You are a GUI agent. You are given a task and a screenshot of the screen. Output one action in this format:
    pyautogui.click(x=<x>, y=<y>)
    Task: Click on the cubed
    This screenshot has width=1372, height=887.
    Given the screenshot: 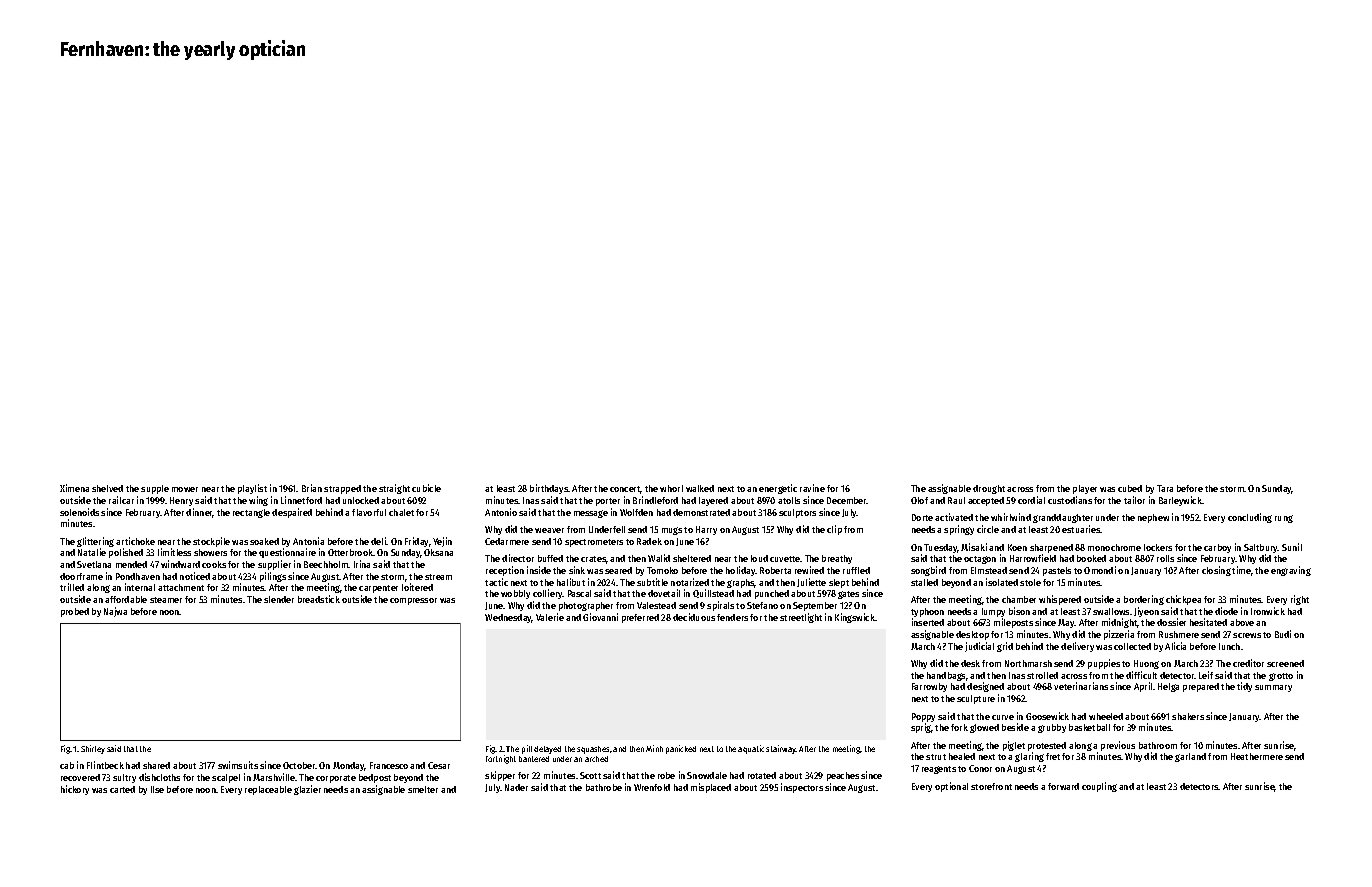 What is the action you would take?
    pyautogui.click(x=1130, y=488)
